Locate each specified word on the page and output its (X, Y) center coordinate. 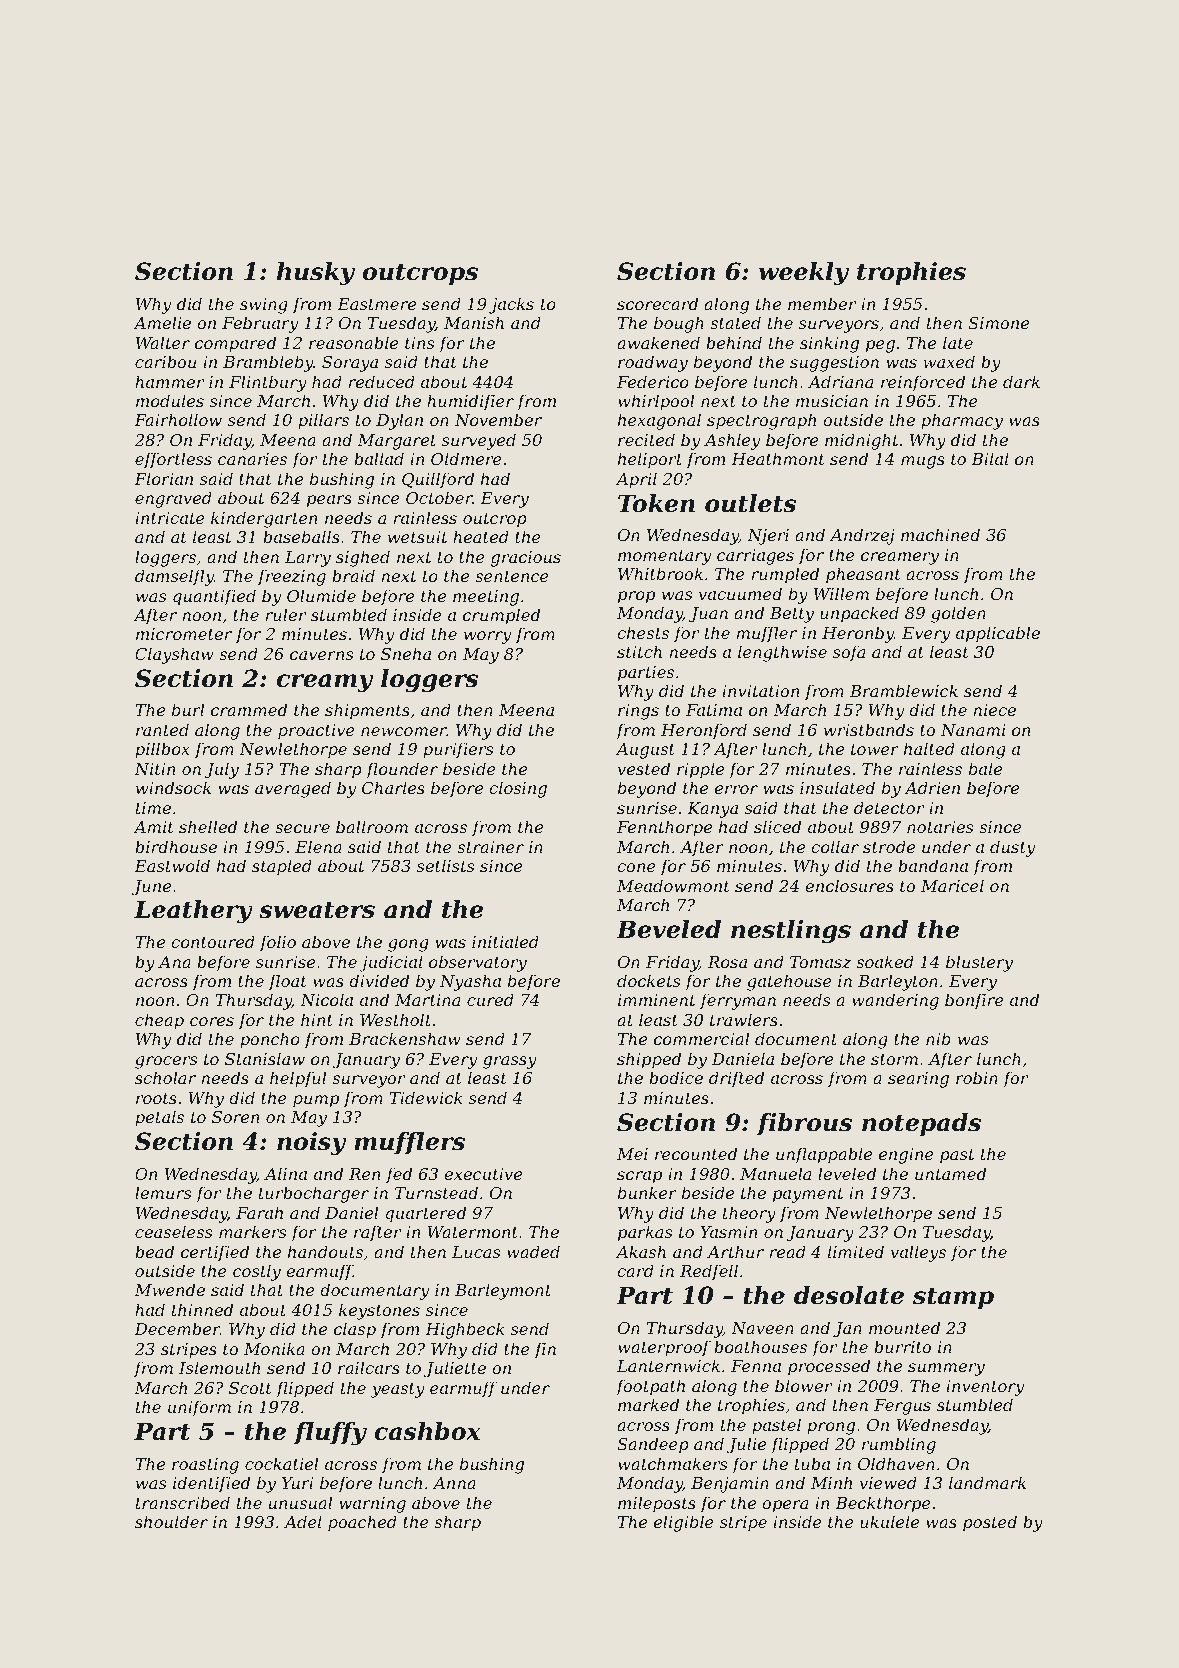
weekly (804, 273)
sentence (512, 576)
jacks (511, 305)
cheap (159, 1021)
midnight (862, 441)
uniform (199, 1408)
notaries (940, 827)
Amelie (162, 322)
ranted (162, 729)
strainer (490, 847)
